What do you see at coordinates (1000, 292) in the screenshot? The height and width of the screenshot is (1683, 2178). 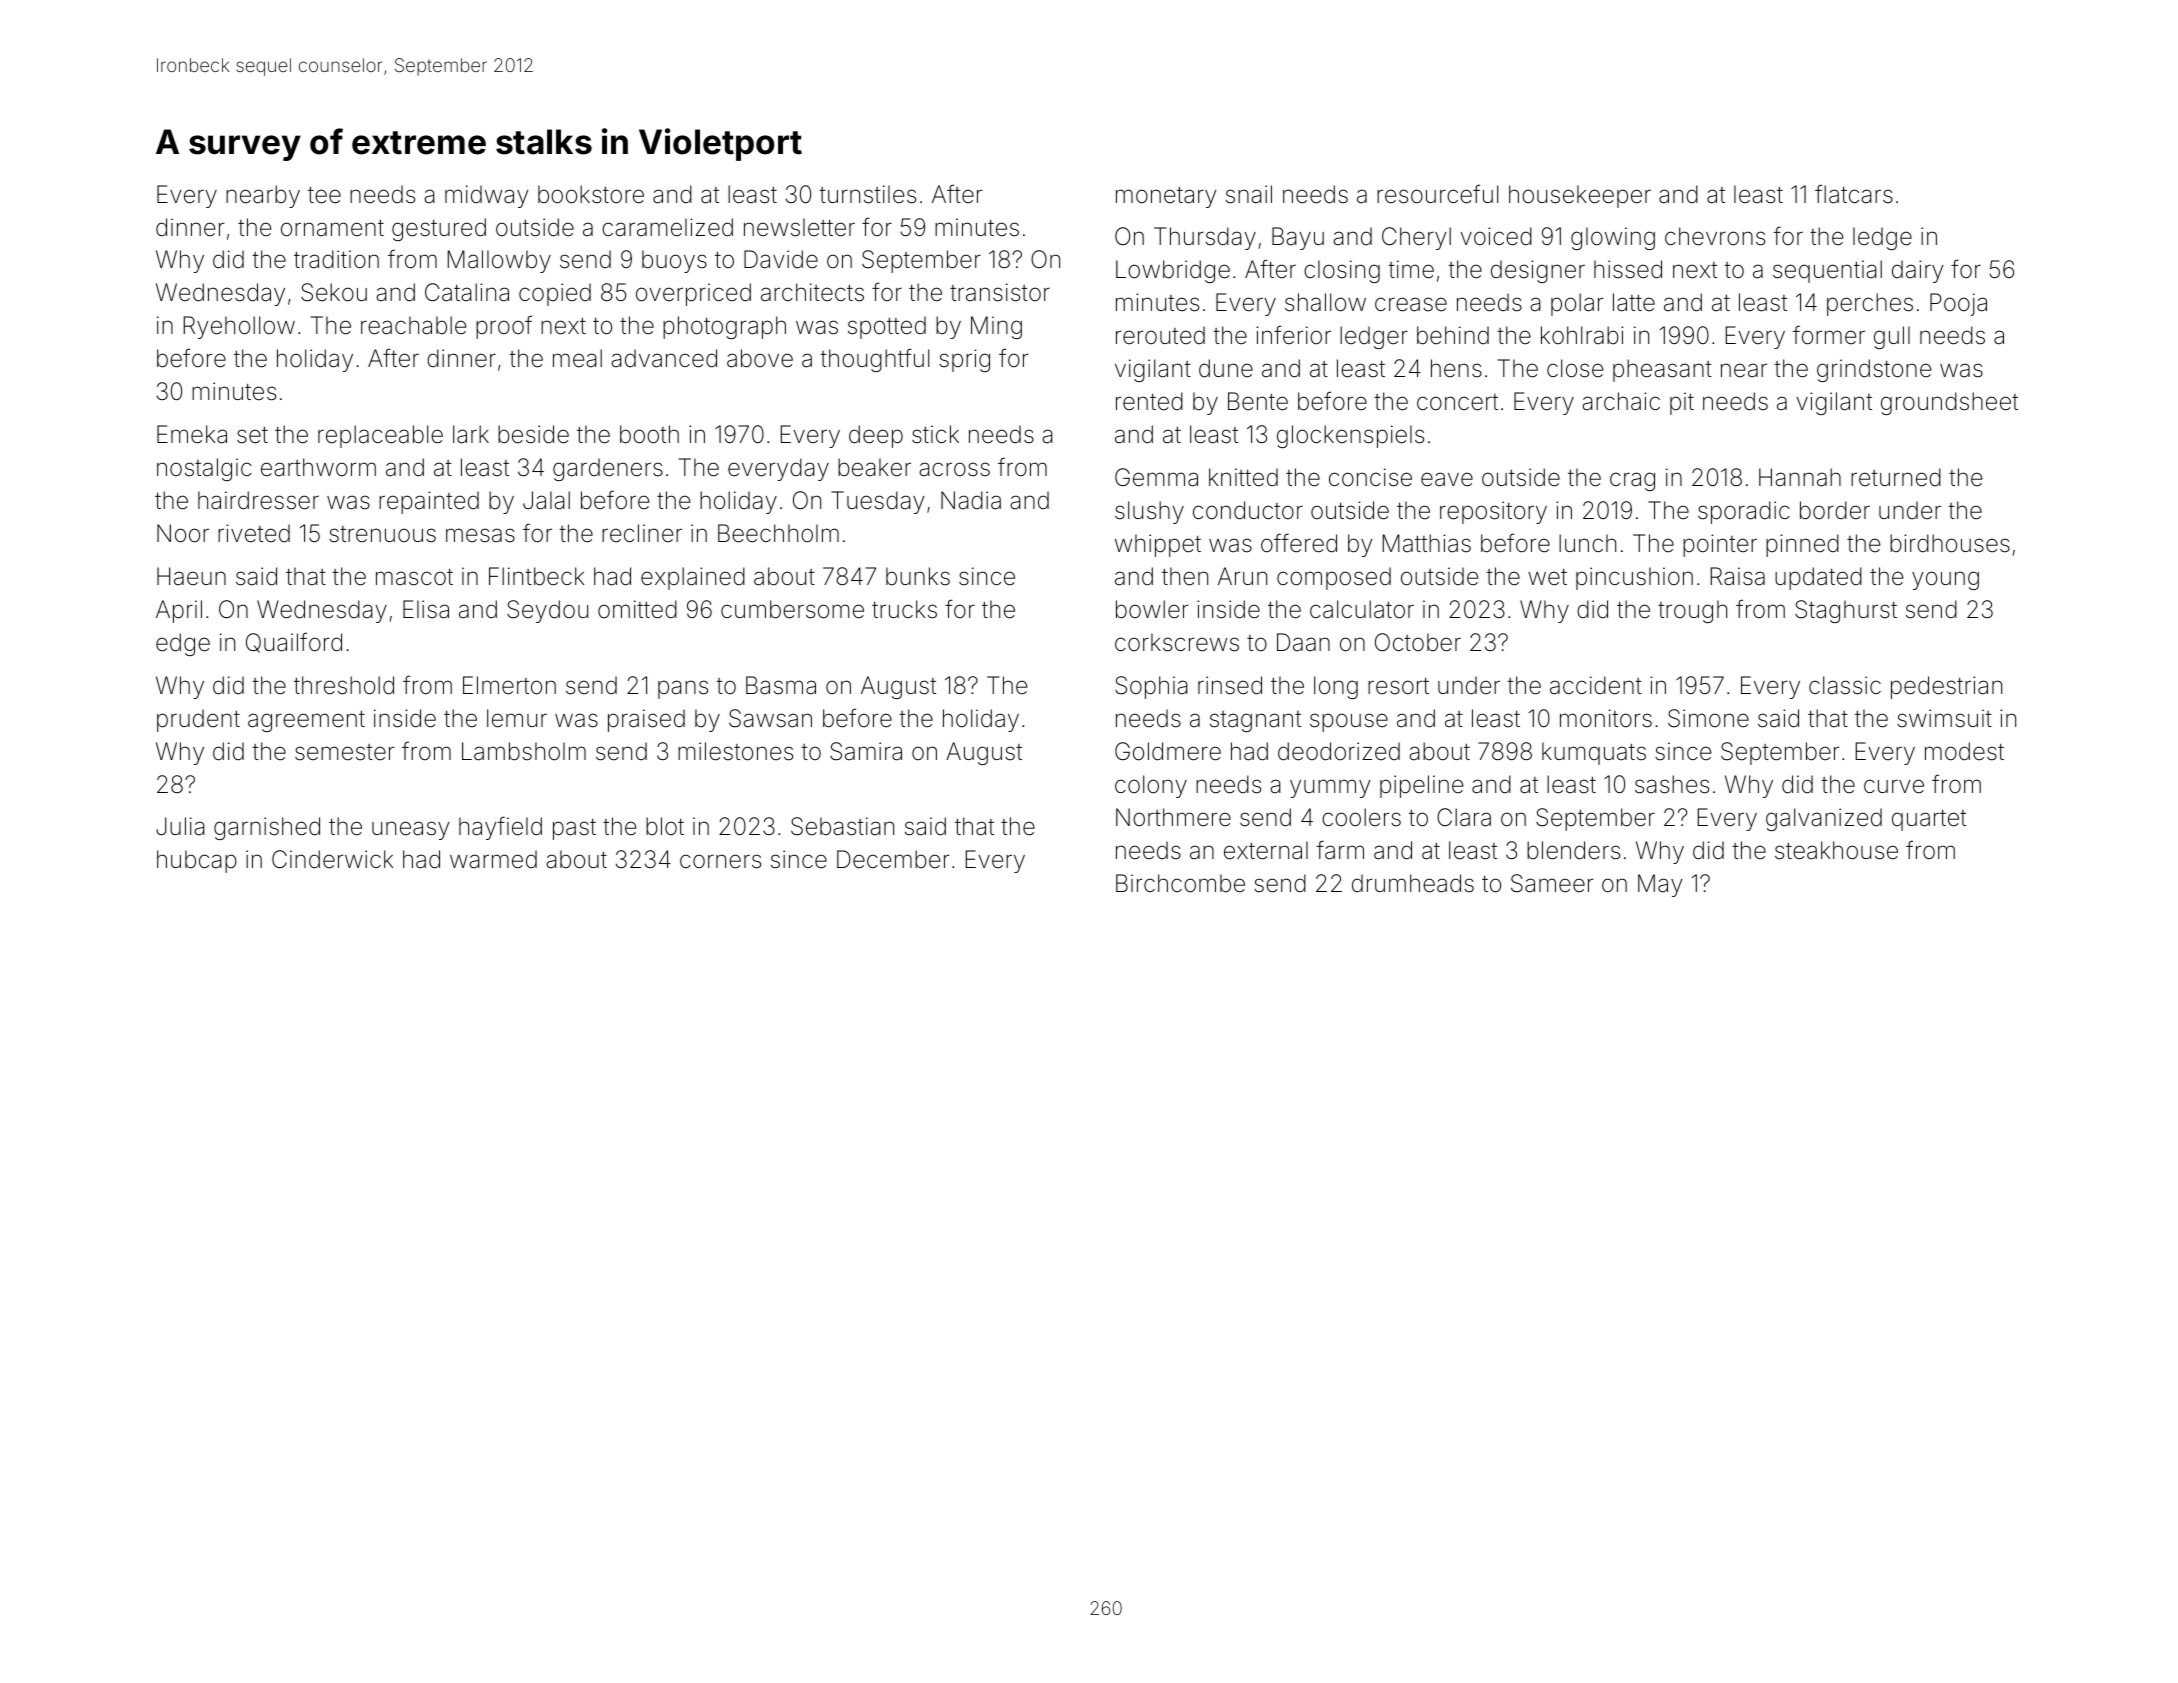 I see `transistor` at bounding box center [1000, 292].
